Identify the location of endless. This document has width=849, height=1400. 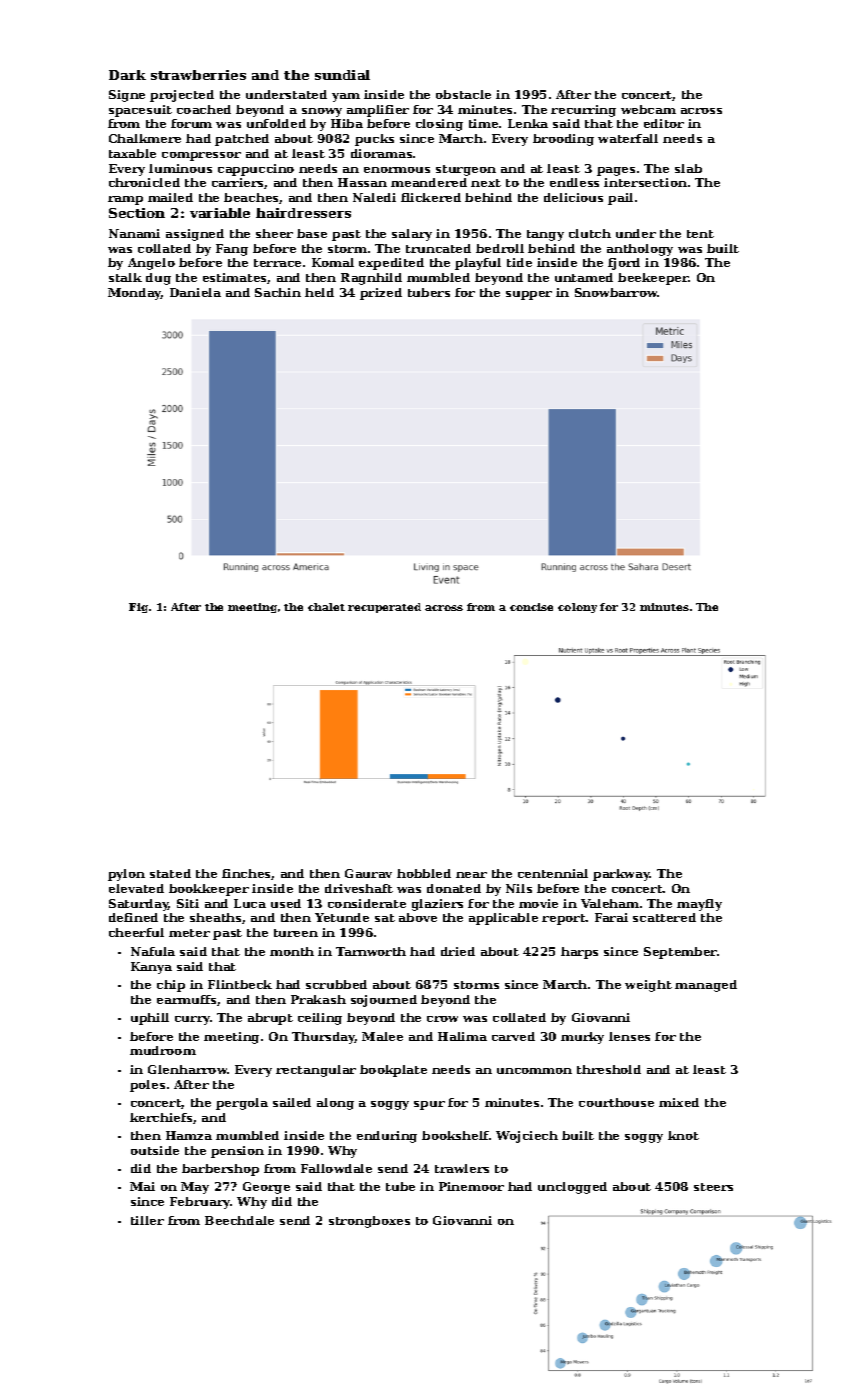
(574, 182).
